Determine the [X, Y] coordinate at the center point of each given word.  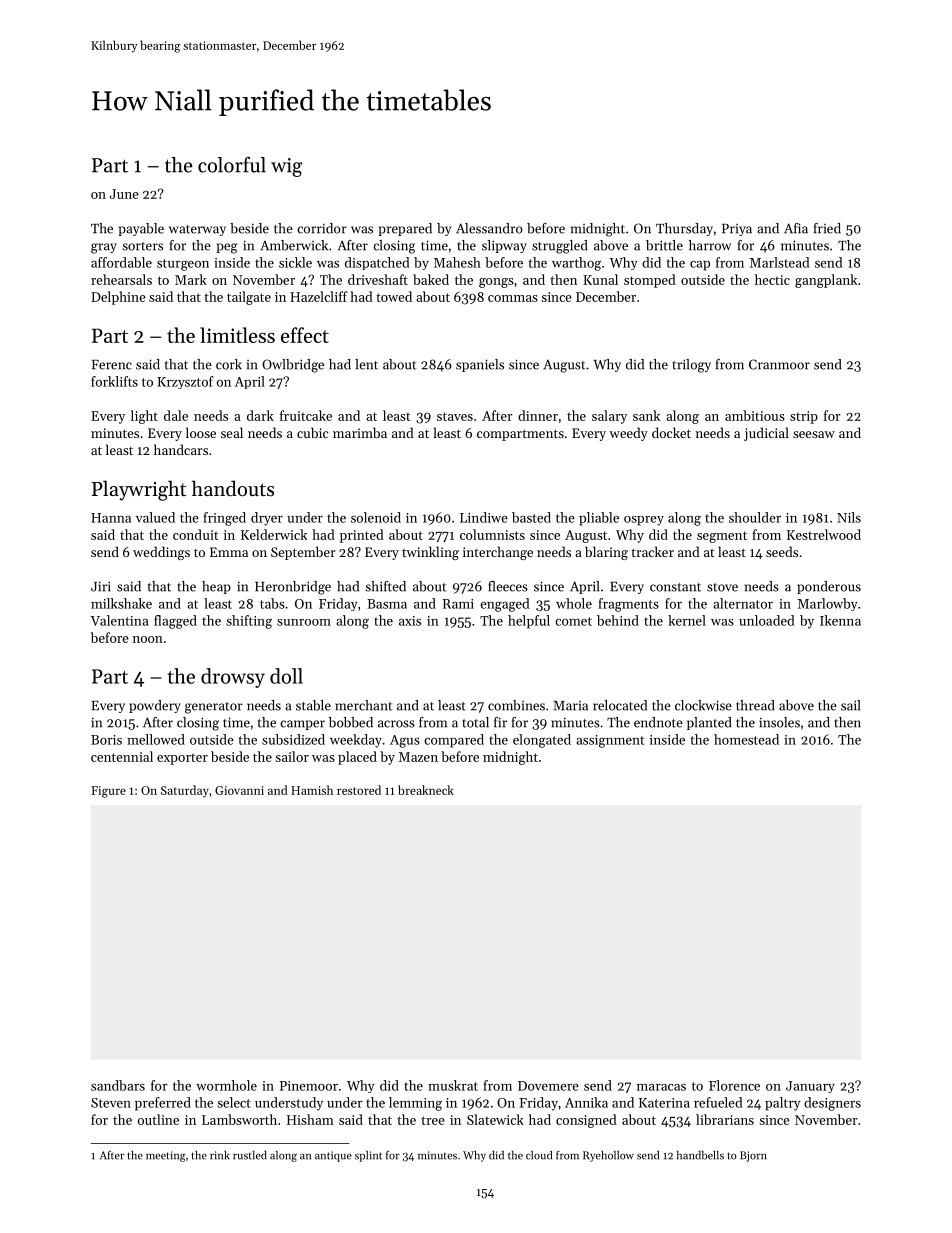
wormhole [226, 1085]
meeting [166, 1156]
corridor [322, 228]
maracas [661, 1087]
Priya [737, 229]
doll [286, 676]
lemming [415, 1104]
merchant [364, 705]
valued [155, 517]
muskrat [453, 1085]
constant [675, 587]
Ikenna [840, 620]
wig [287, 167]
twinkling [430, 553]
